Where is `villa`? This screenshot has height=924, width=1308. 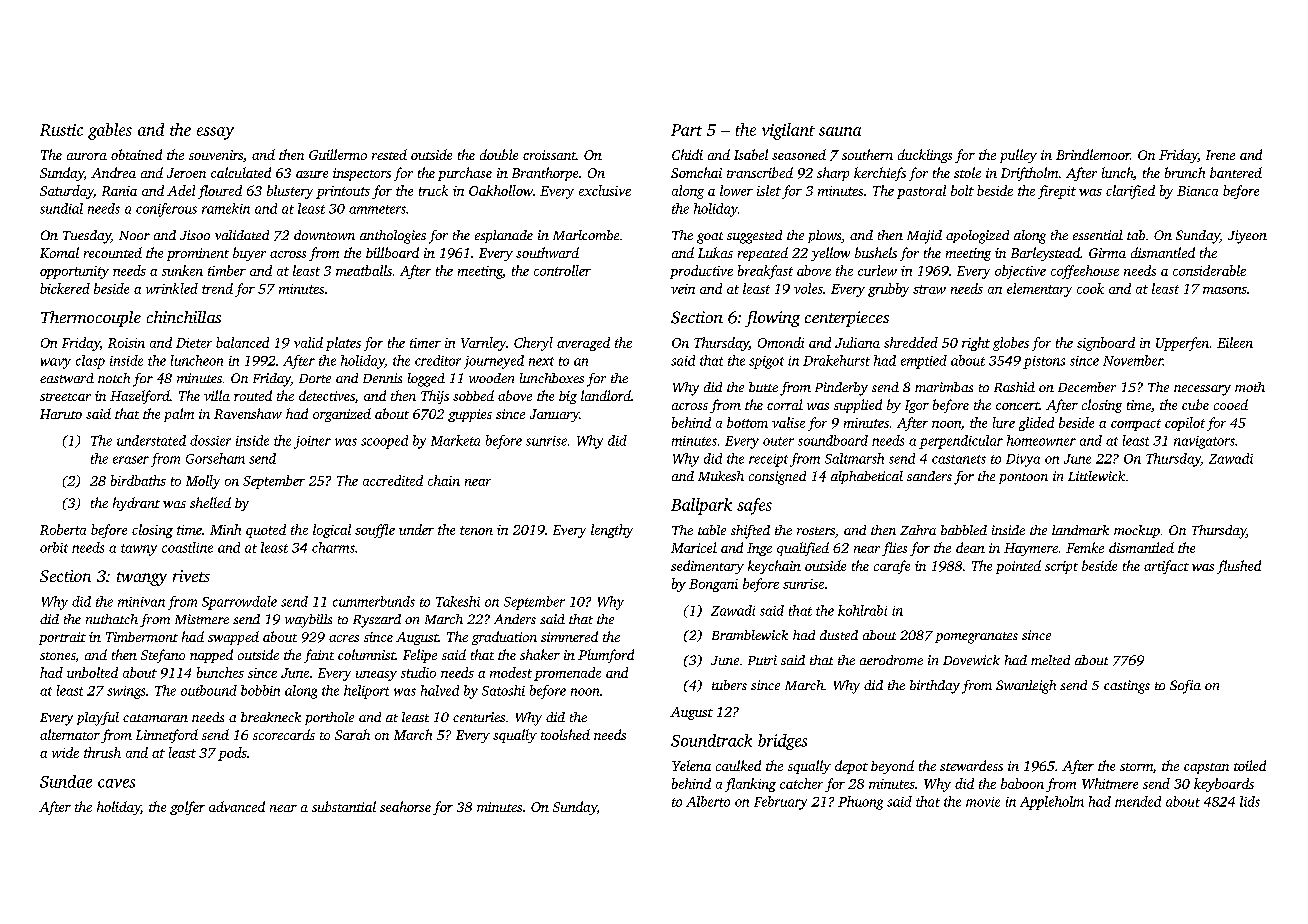
villa is located at coordinates (217, 395).
